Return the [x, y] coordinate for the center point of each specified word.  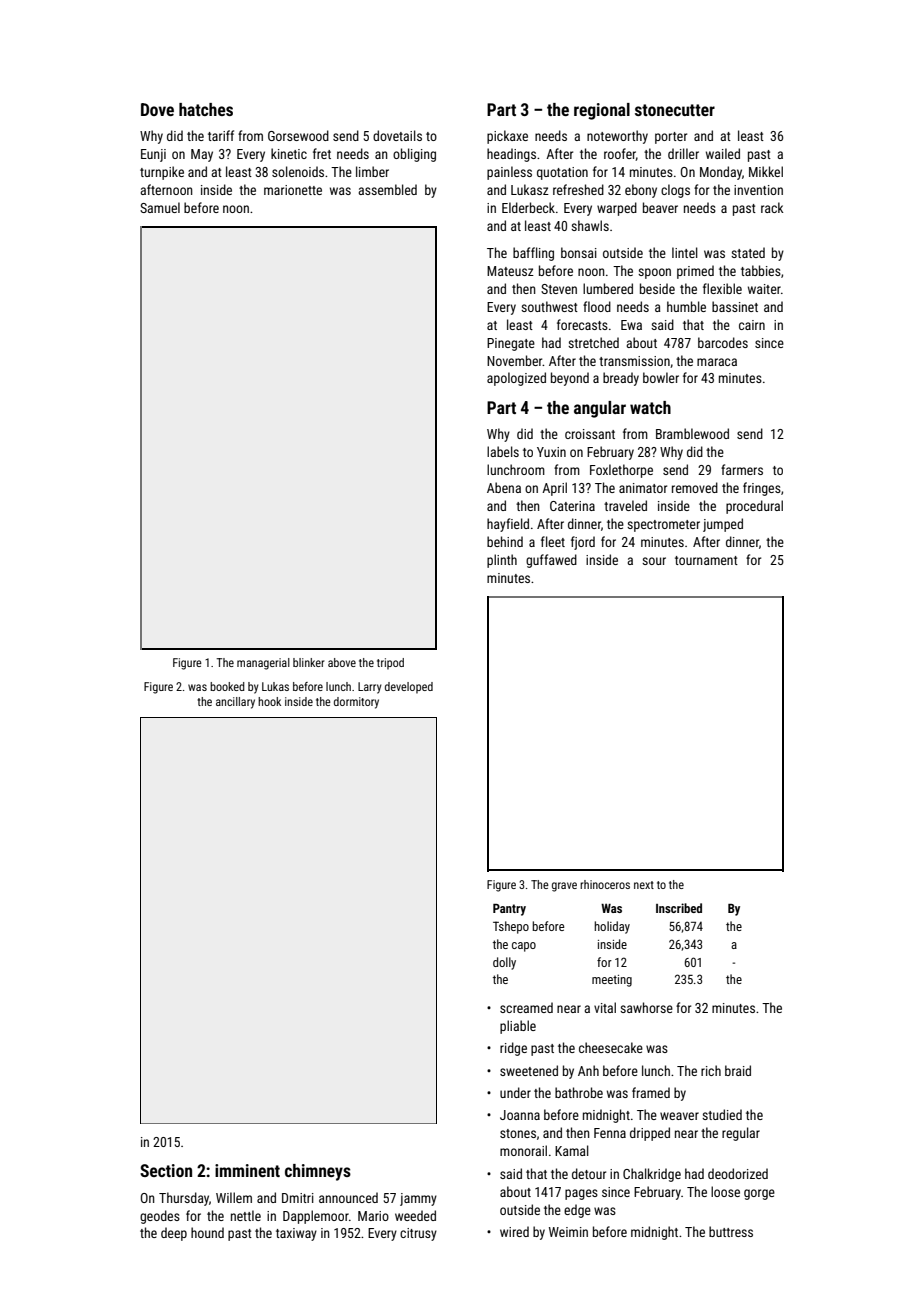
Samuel [160, 207]
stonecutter [675, 110]
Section [166, 1170]
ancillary [235, 703]
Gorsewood [298, 135]
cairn [752, 325]
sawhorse [646, 1007]
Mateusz [510, 271]
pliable [518, 1027]
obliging [414, 155]
